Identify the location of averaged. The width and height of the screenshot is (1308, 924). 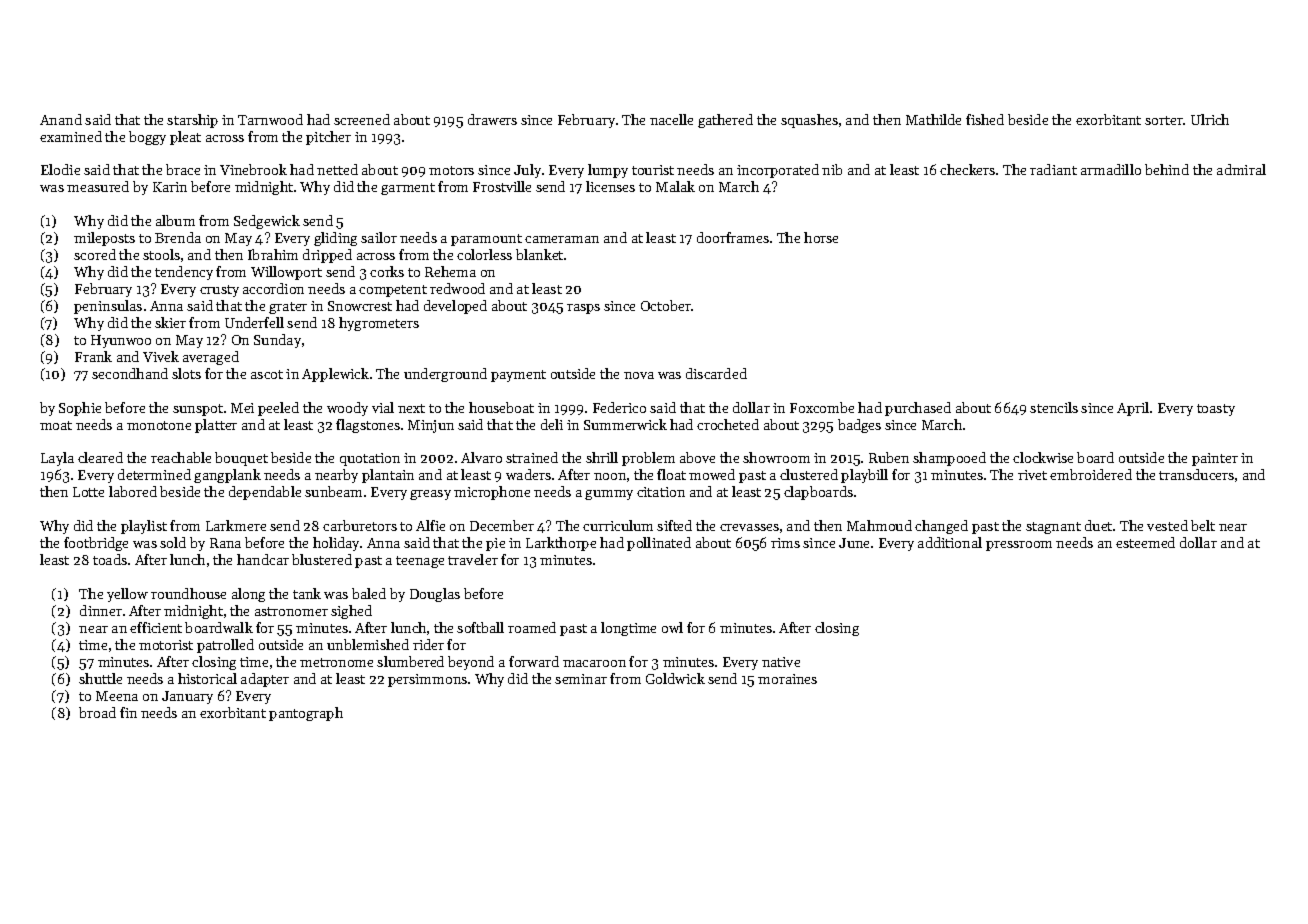
(211, 358).
